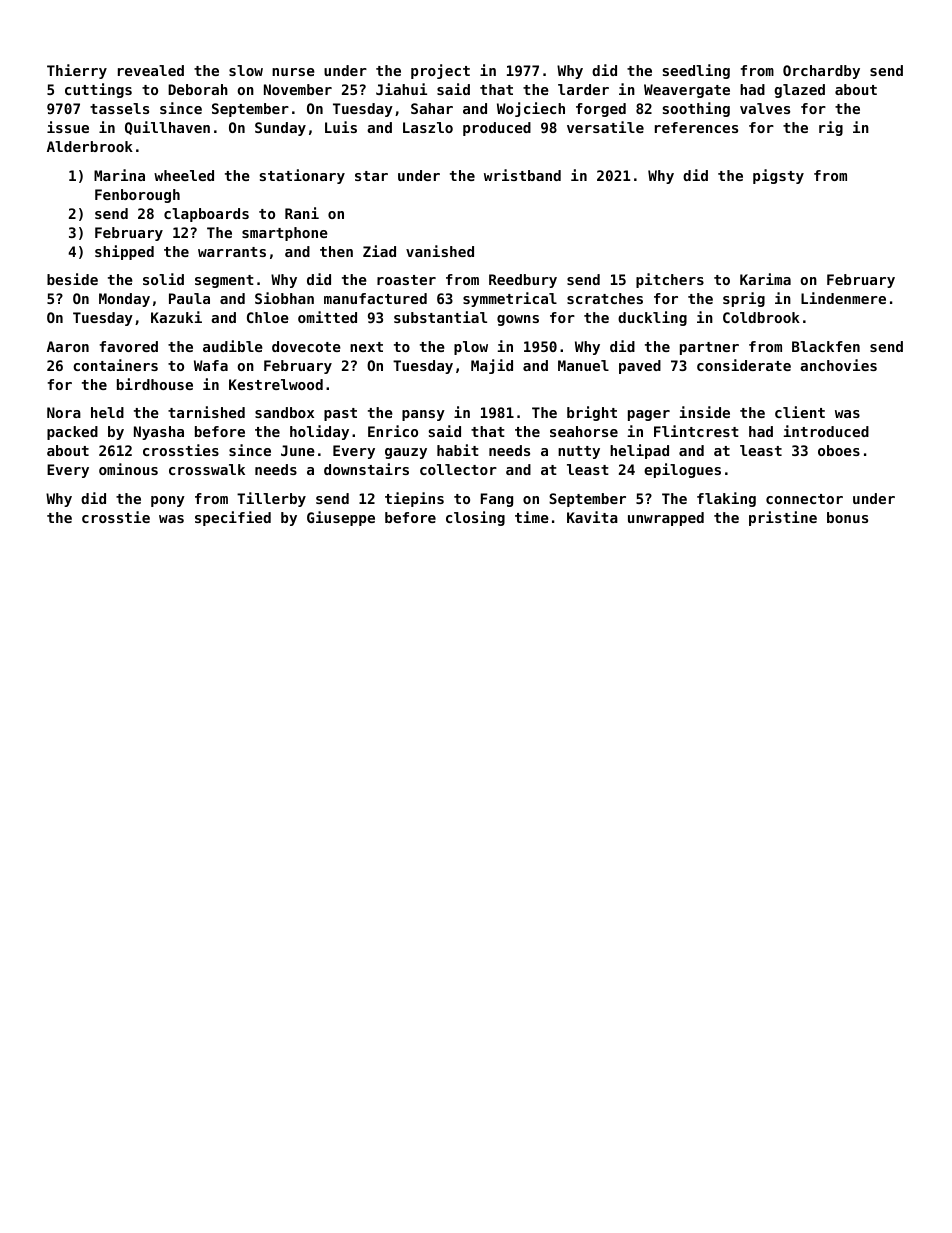 The height and width of the screenshot is (1233, 952). What do you see at coordinates (765, 279) in the screenshot?
I see `Karima` at bounding box center [765, 279].
